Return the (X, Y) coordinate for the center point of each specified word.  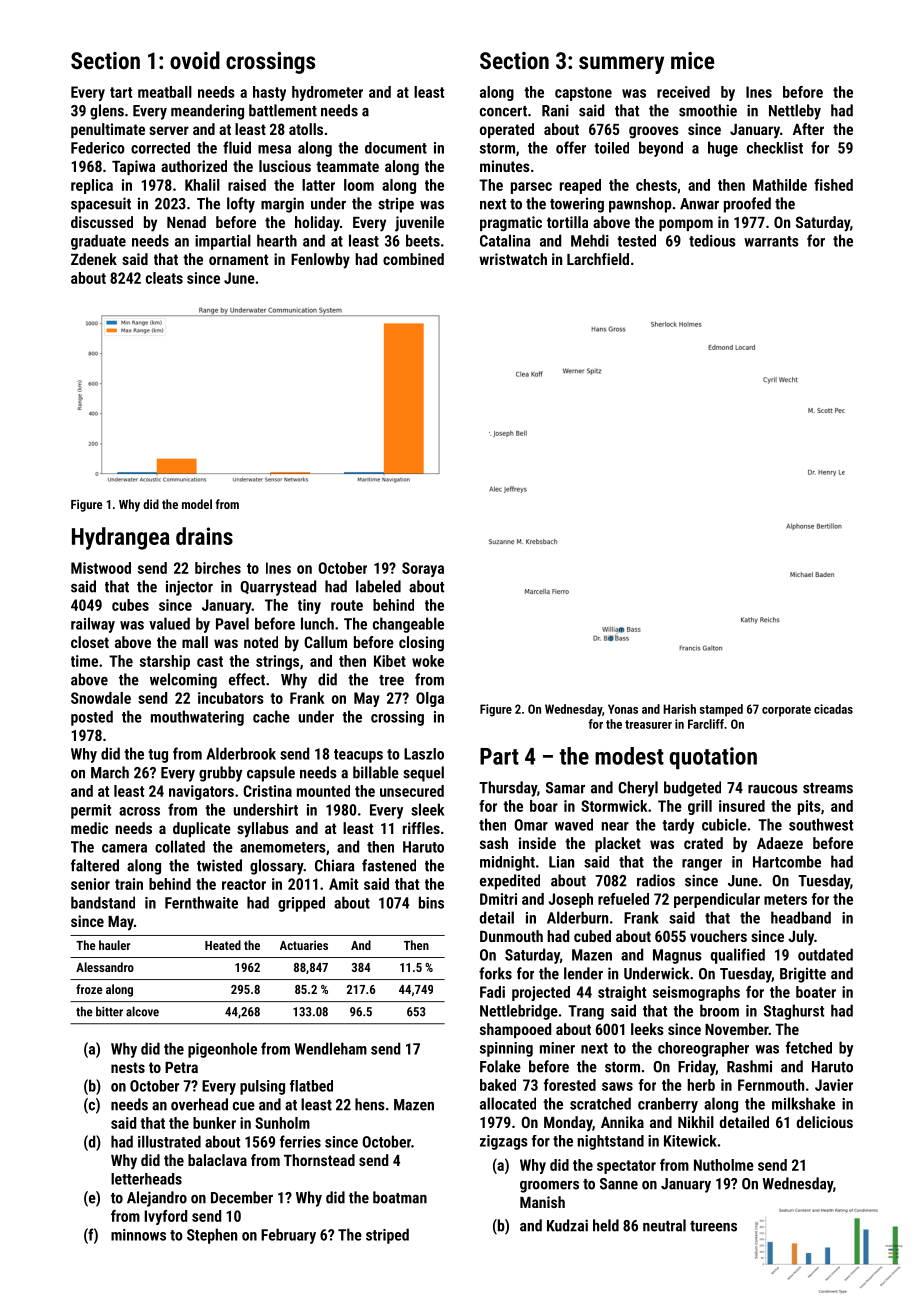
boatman (400, 1197)
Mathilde (780, 185)
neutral (664, 1225)
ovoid (195, 60)
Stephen (212, 1236)
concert (503, 111)
